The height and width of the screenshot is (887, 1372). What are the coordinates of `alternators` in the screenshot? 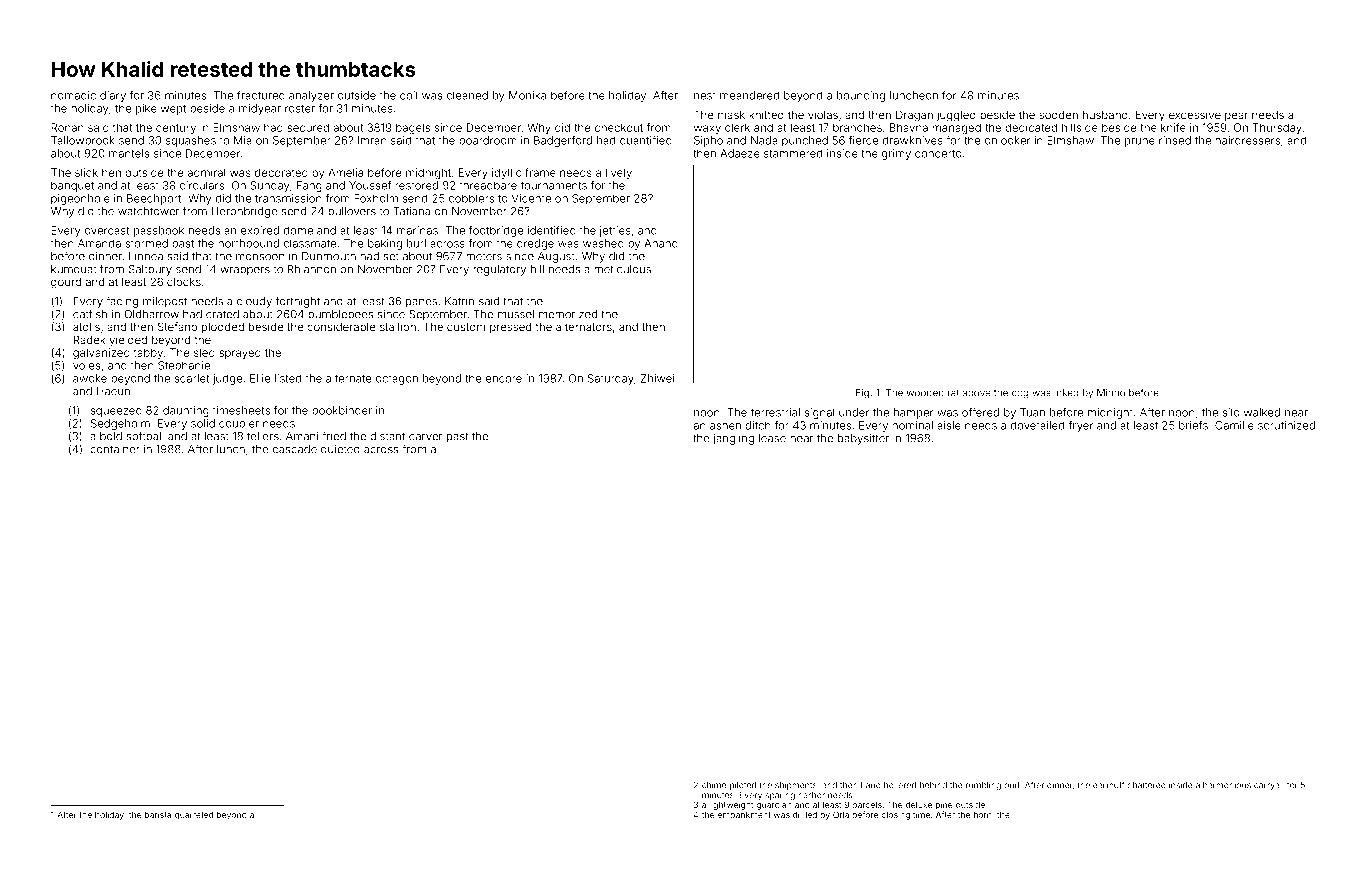 It's located at (584, 327).
